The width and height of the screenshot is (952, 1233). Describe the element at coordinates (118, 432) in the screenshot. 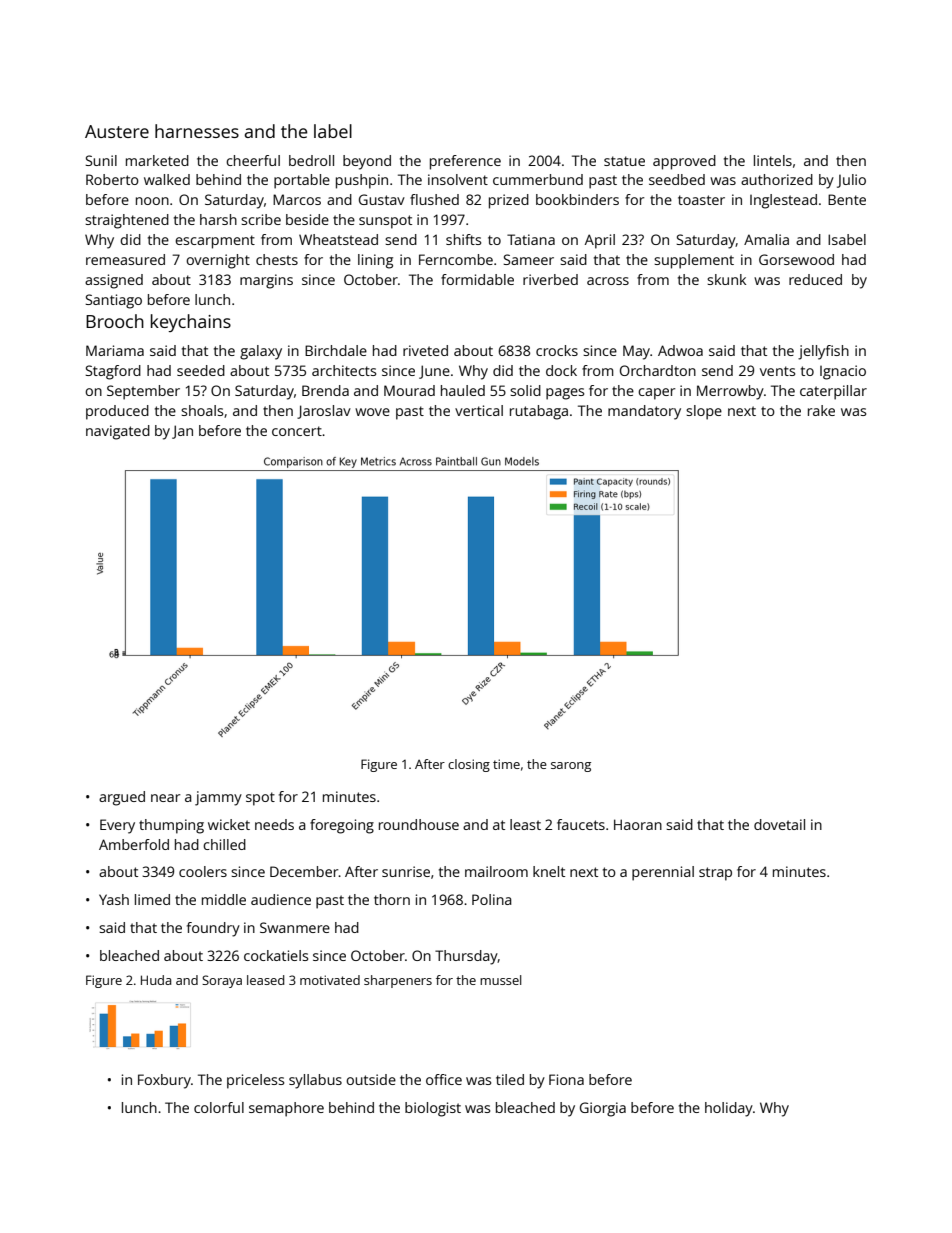

I see `navigated` at that location.
